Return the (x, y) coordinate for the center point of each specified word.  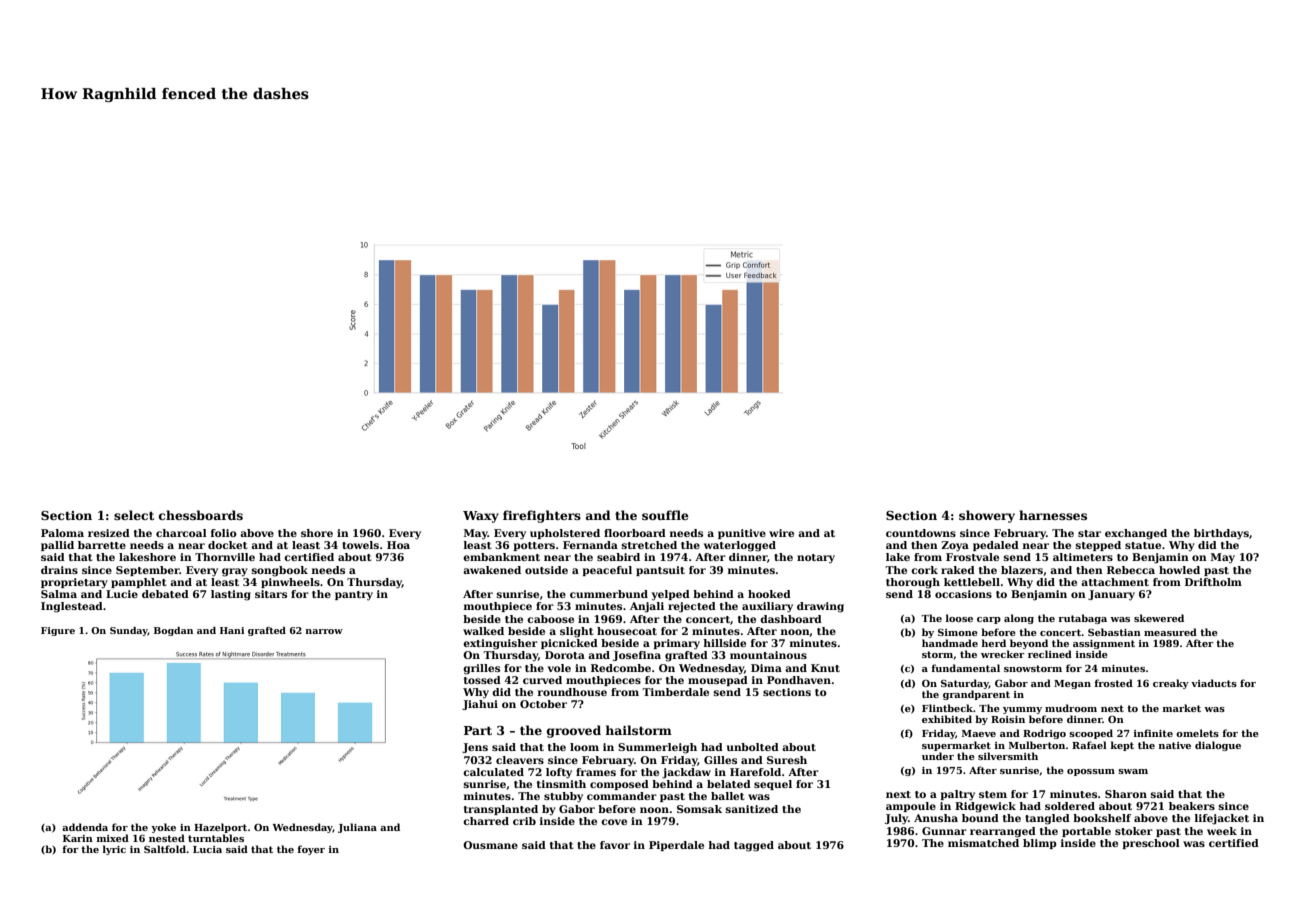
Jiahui (480, 705)
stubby (563, 797)
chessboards (201, 515)
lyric (114, 850)
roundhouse (572, 692)
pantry (354, 596)
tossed (482, 680)
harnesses (1053, 515)
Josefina (637, 656)
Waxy (481, 517)
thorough (913, 583)
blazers (1022, 570)
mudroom (1071, 708)
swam (1133, 771)
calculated (493, 772)
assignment (1104, 644)
